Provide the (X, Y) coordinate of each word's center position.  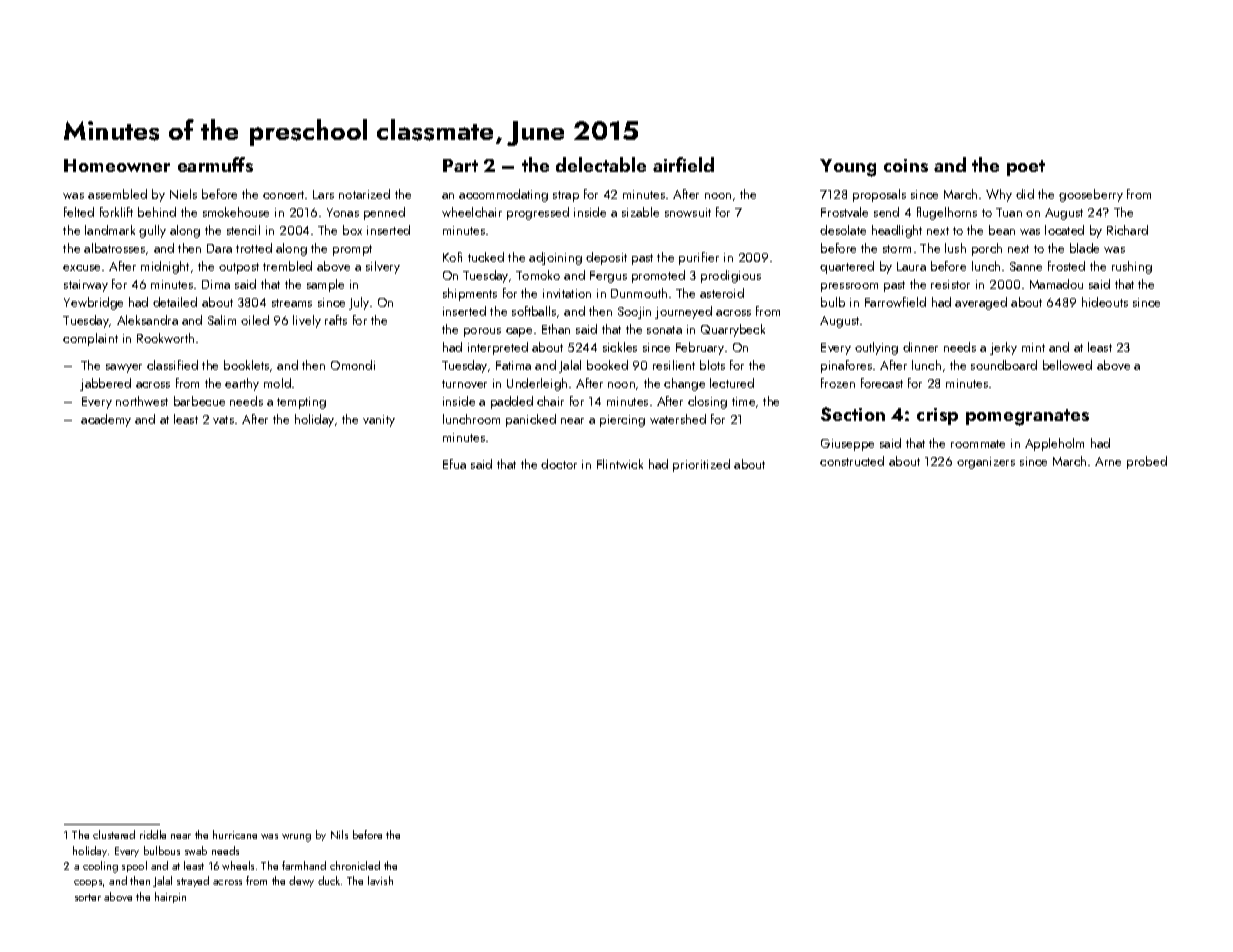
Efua (454, 464)
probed (1147, 462)
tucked (486, 257)
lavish (380, 880)
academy (106, 420)
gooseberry (1091, 195)
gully (152, 231)
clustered (114, 834)
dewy (301, 881)
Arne (1108, 461)
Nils (339, 834)
